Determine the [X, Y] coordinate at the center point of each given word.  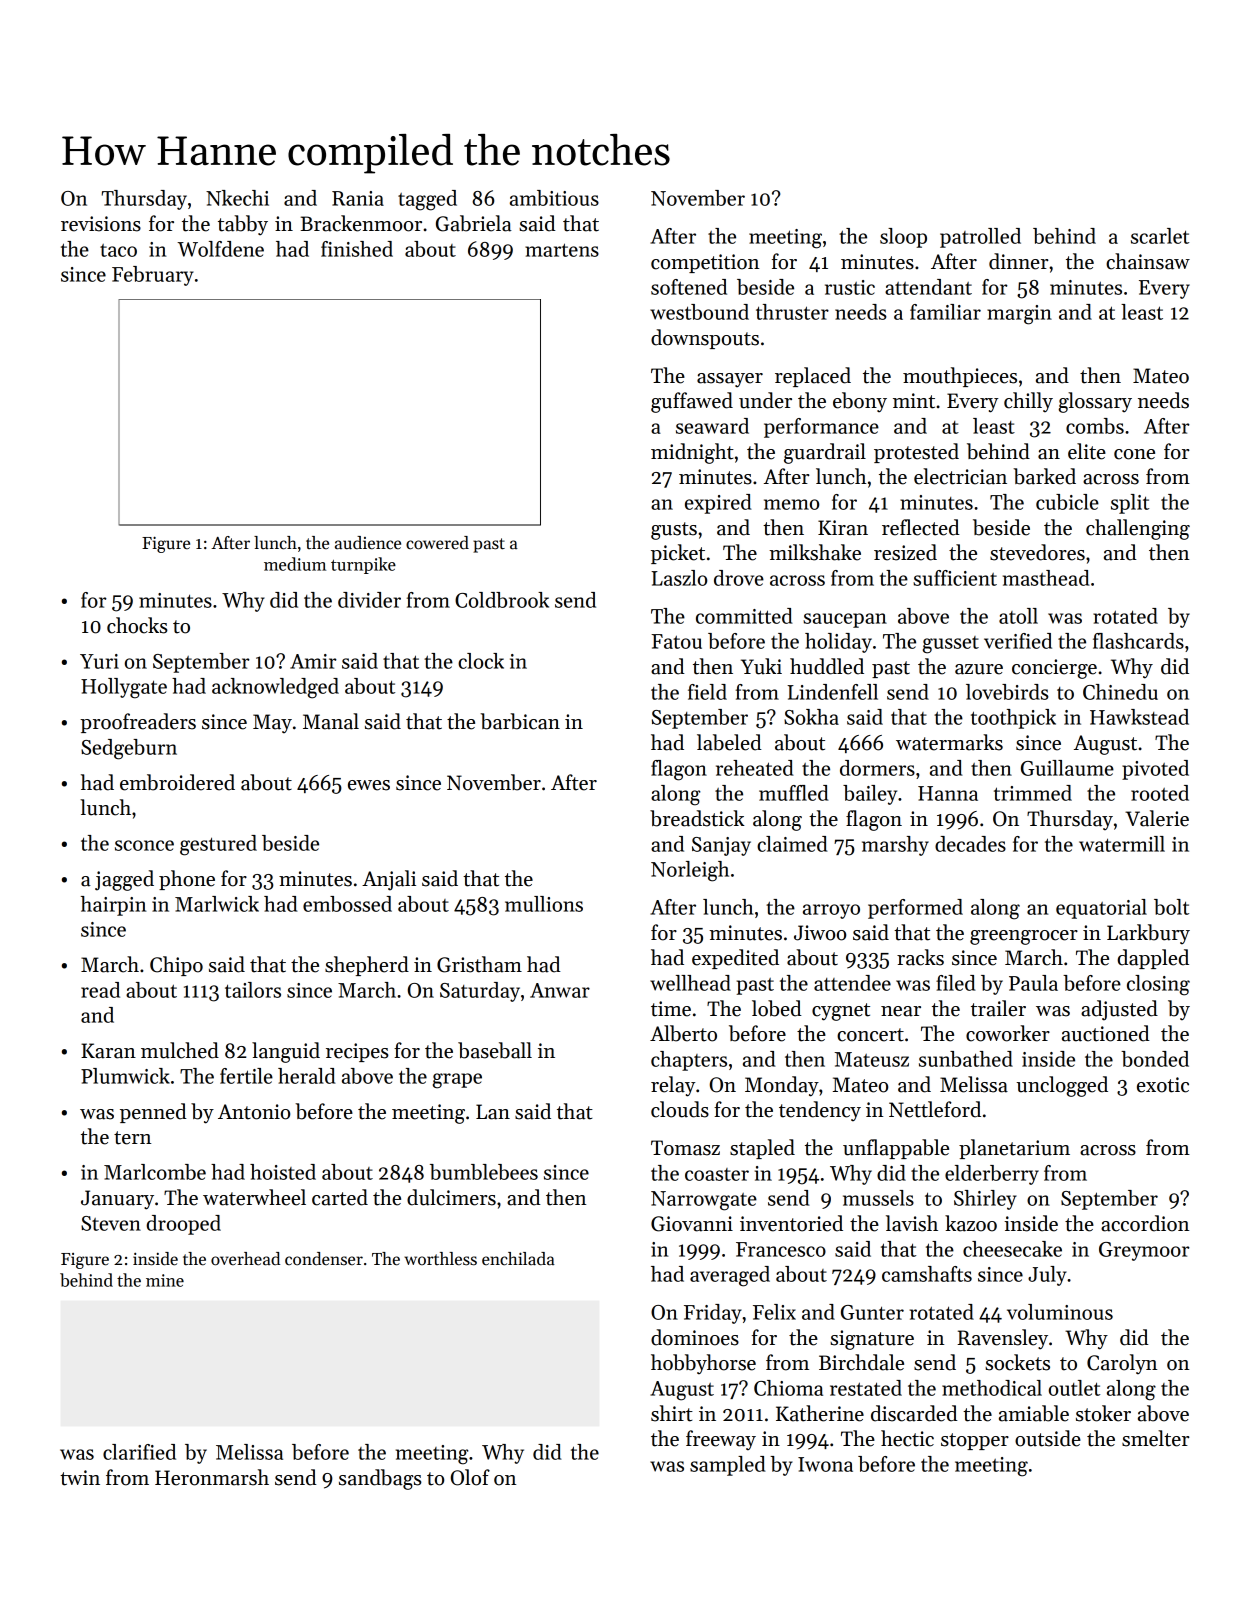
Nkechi [237, 198]
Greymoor [1144, 1251]
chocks [137, 625]
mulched [180, 1050]
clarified [139, 1452]
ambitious [554, 198]
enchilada [518, 1259]
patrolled [980, 238]
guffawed [692, 402]
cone [1134, 454]
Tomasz [685, 1148]
